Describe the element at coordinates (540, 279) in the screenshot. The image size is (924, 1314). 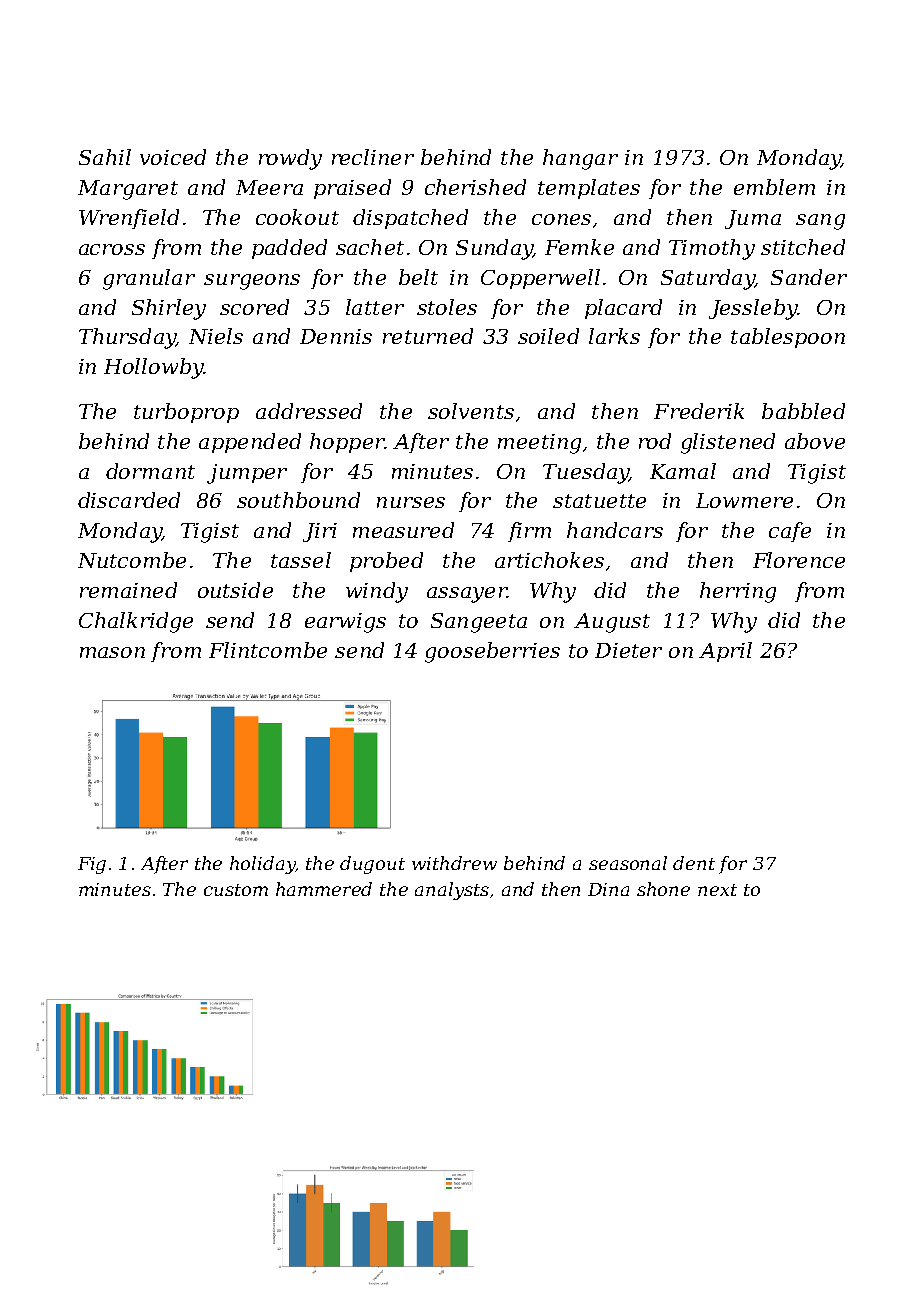
I see `Copperwell` at that location.
